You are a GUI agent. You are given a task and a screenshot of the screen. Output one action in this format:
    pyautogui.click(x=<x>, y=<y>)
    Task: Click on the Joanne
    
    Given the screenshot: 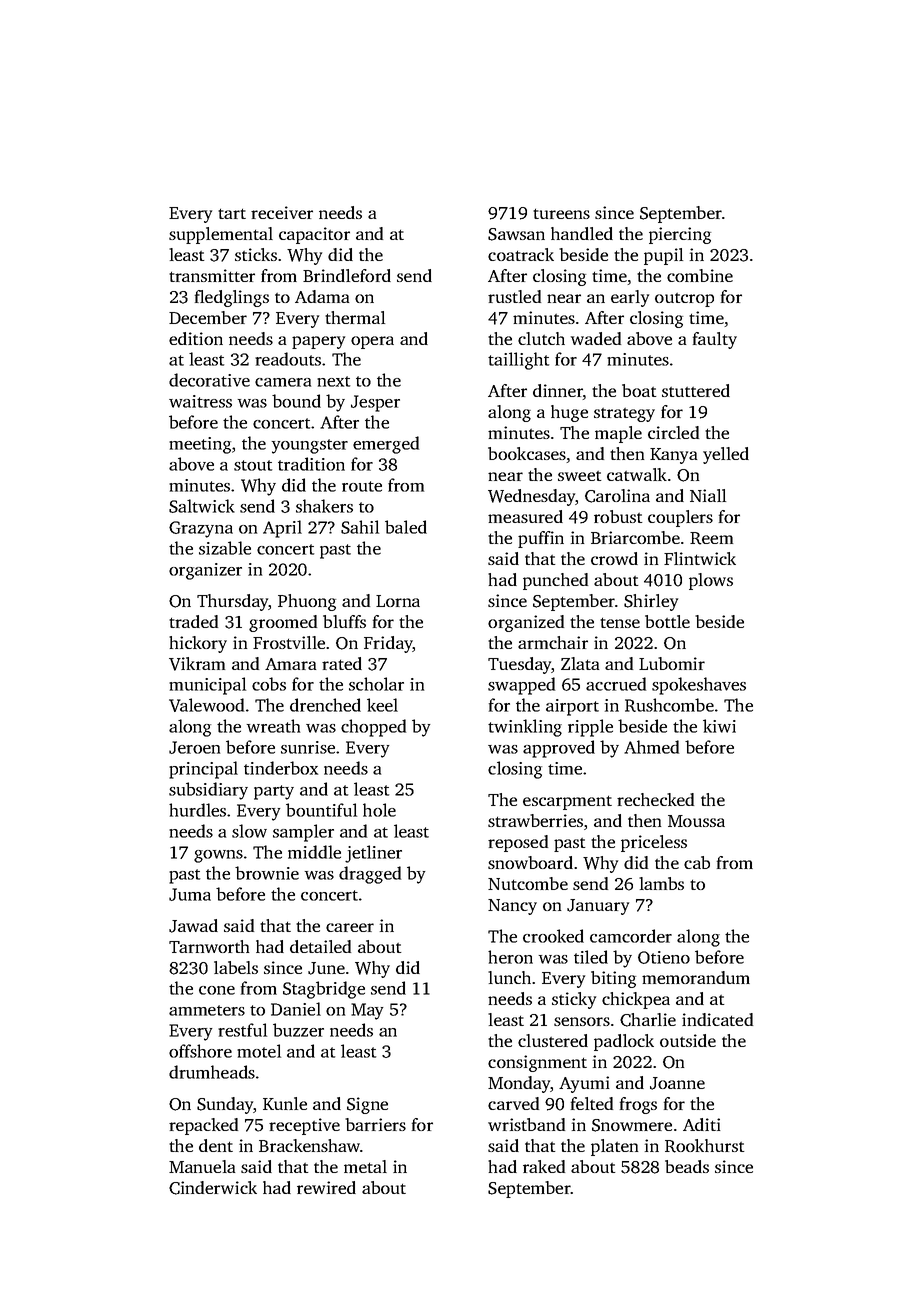 What is the action you would take?
    pyautogui.click(x=677, y=1083)
